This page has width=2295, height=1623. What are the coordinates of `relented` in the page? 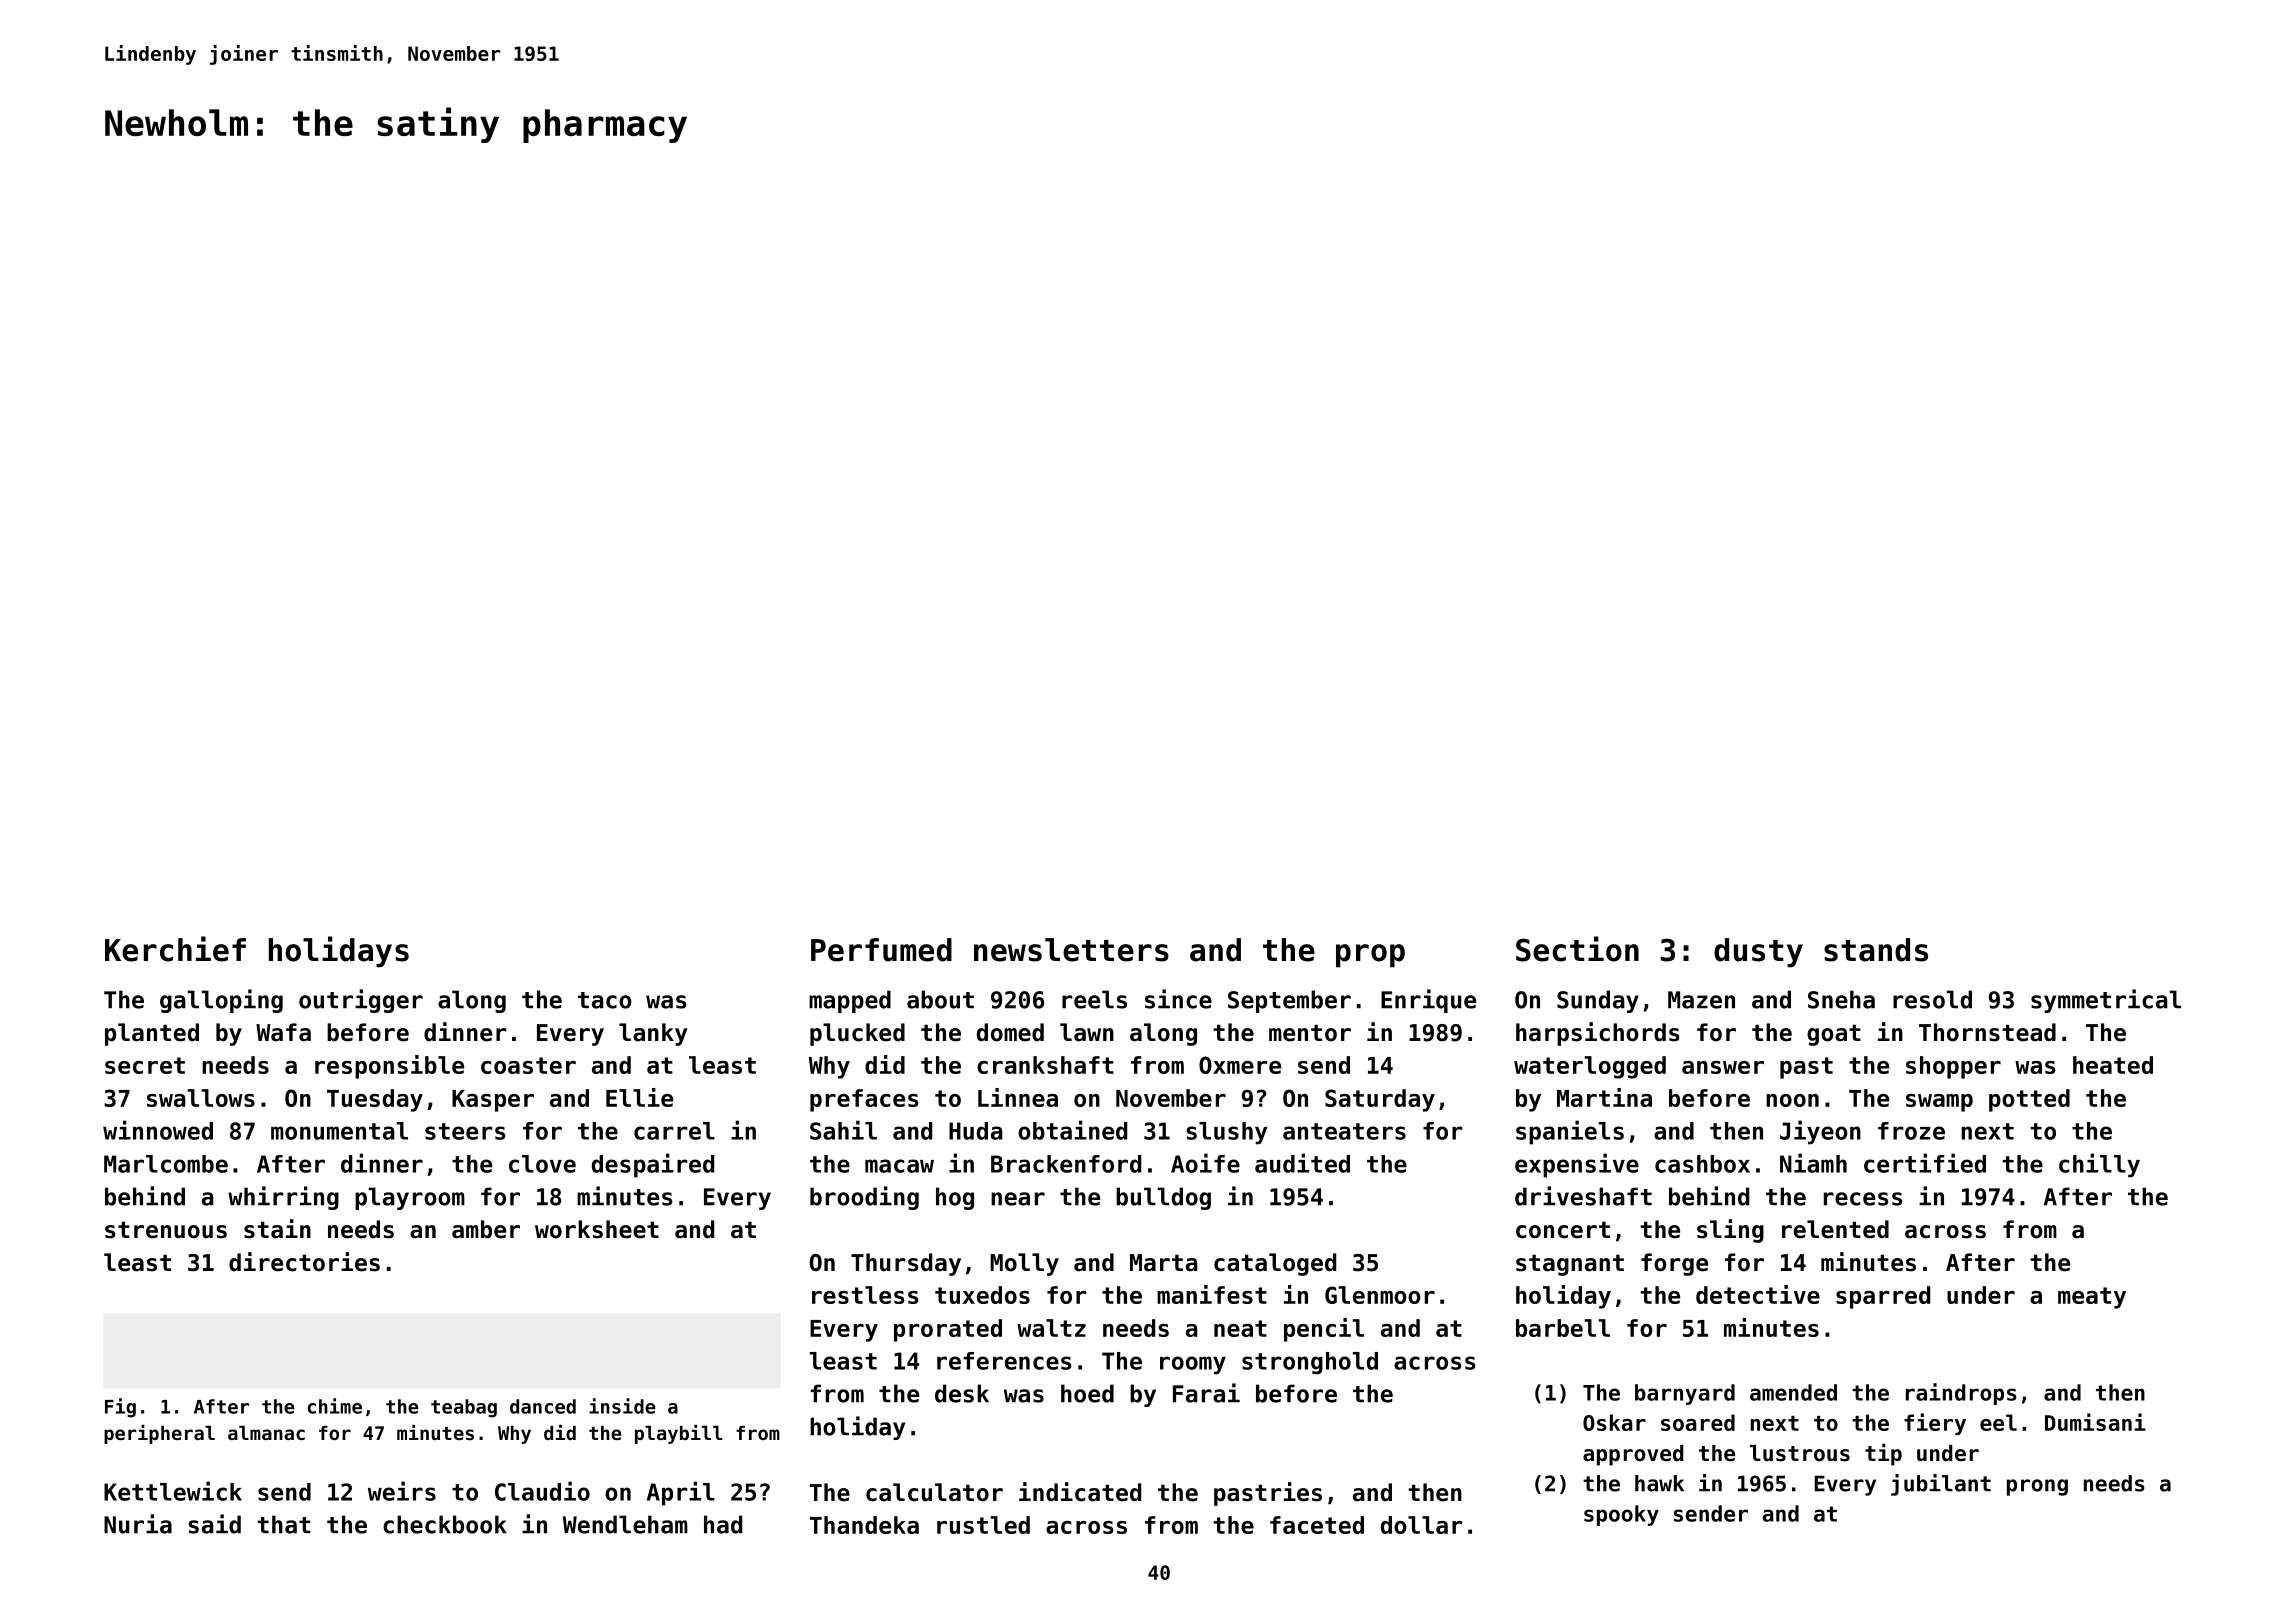 It's located at (1835, 1229).
